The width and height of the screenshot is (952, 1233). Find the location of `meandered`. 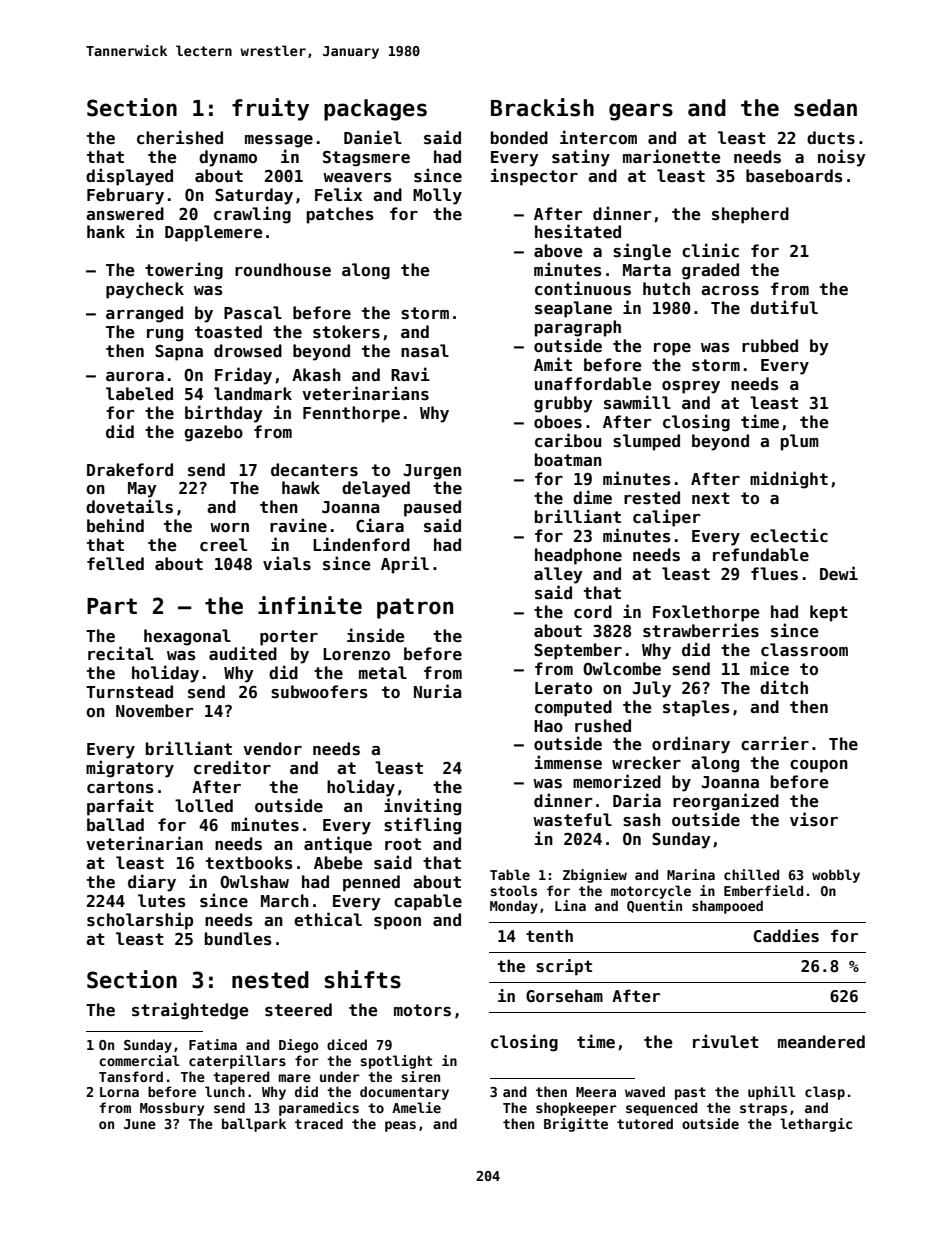

meandered is located at coordinates (821, 1042).
